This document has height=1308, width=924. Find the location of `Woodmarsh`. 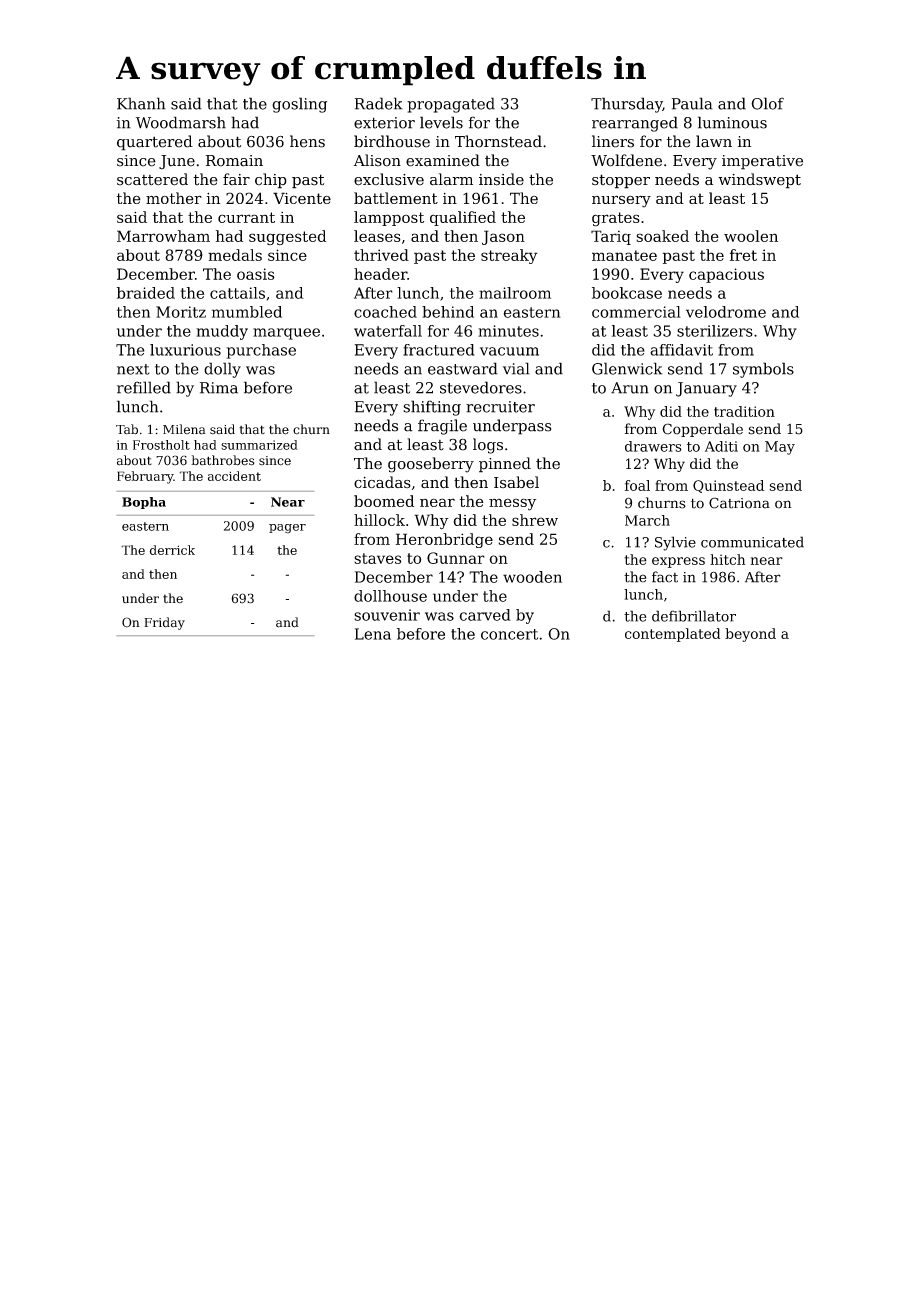

Woodmarsh is located at coordinates (181, 122).
